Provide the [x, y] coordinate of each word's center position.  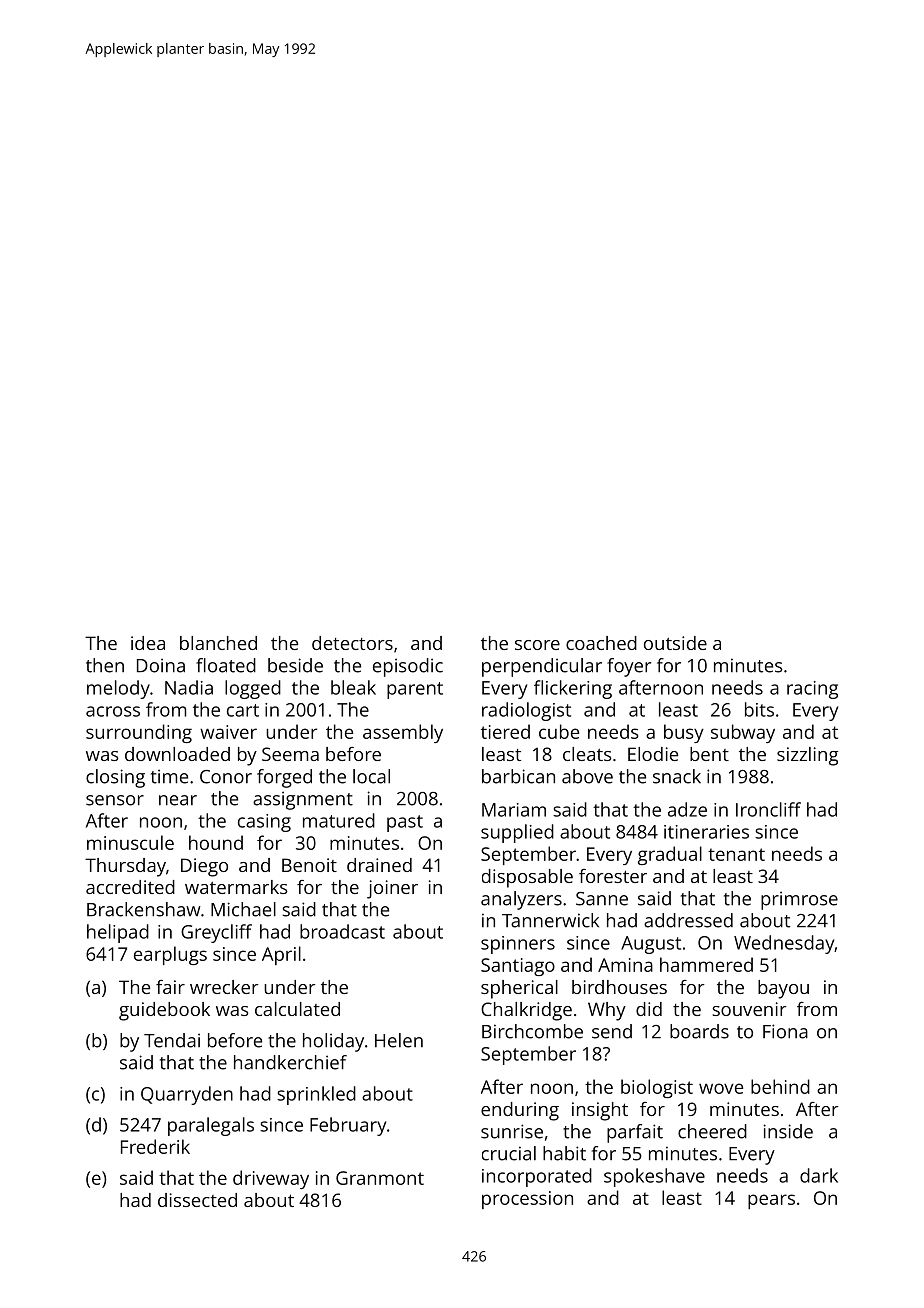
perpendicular [542, 667]
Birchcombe [532, 1031]
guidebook [164, 1011]
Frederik [155, 1146]
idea [148, 643]
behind [780, 1086]
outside [675, 643]
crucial [509, 1153]
